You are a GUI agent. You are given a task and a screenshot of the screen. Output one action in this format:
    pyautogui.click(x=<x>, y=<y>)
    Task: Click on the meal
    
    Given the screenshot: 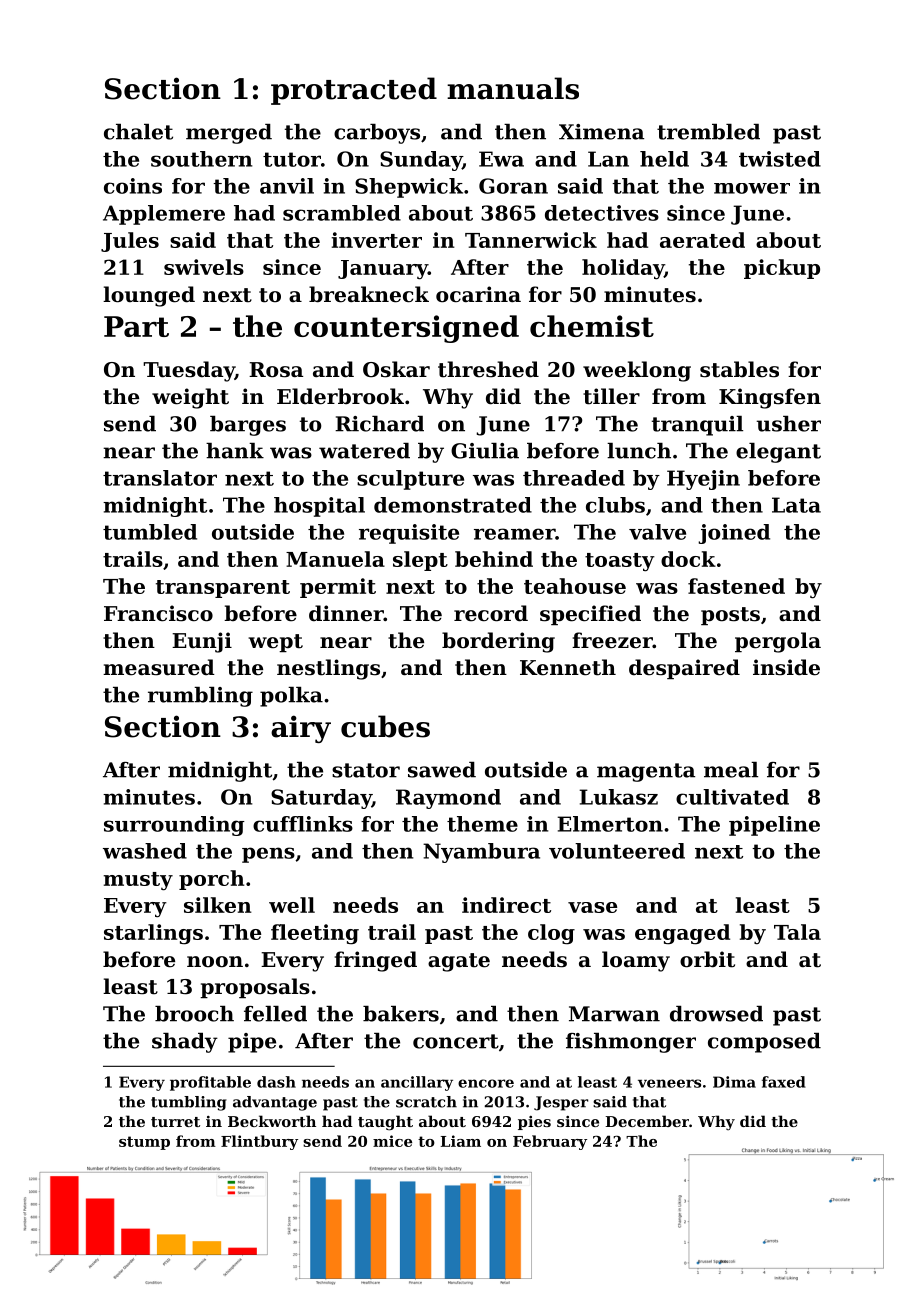 What is the action you would take?
    pyautogui.click(x=731, y=770)
